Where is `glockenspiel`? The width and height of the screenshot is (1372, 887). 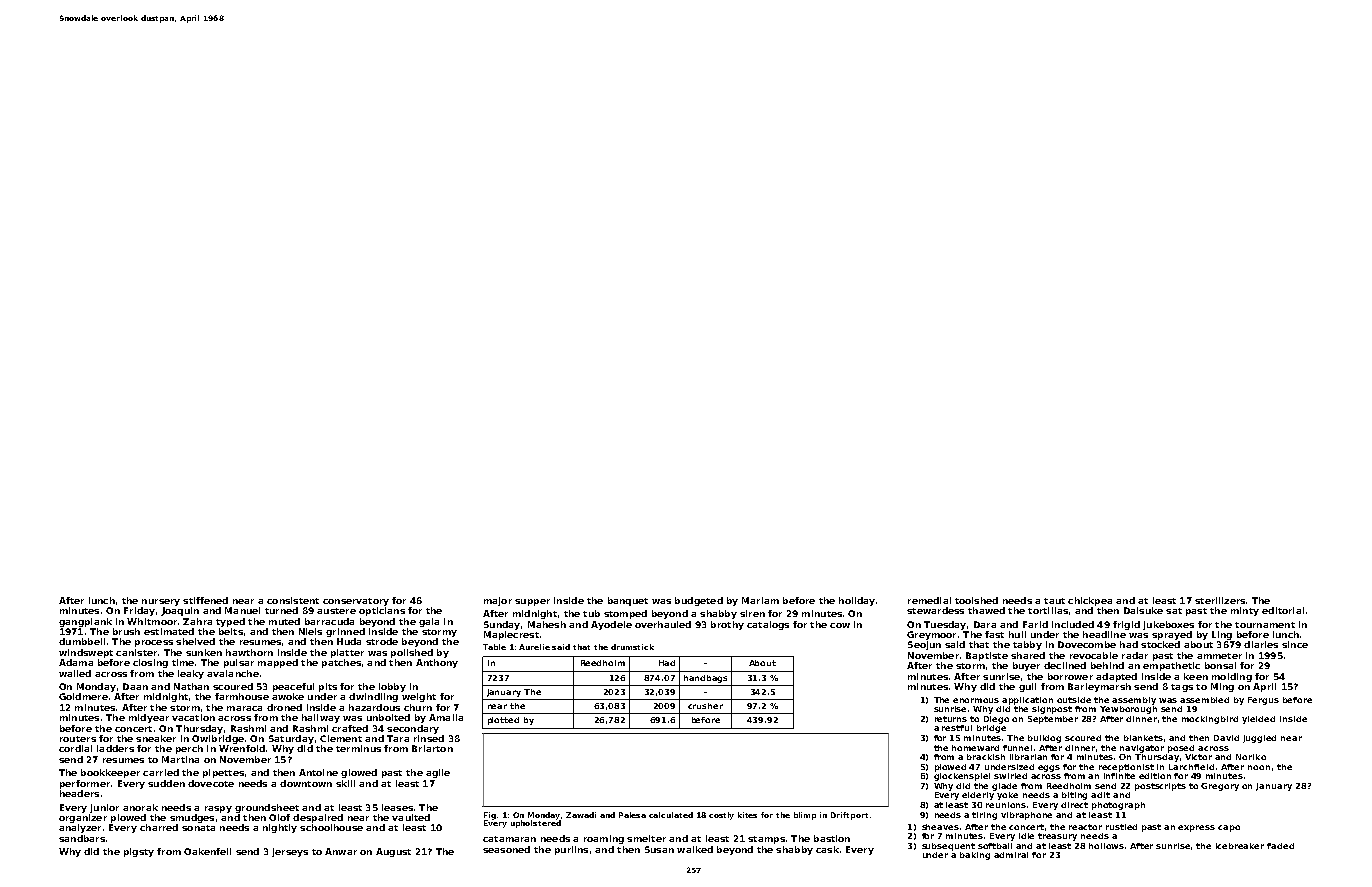
glockenspiel is located at coordinates (962, 777).
